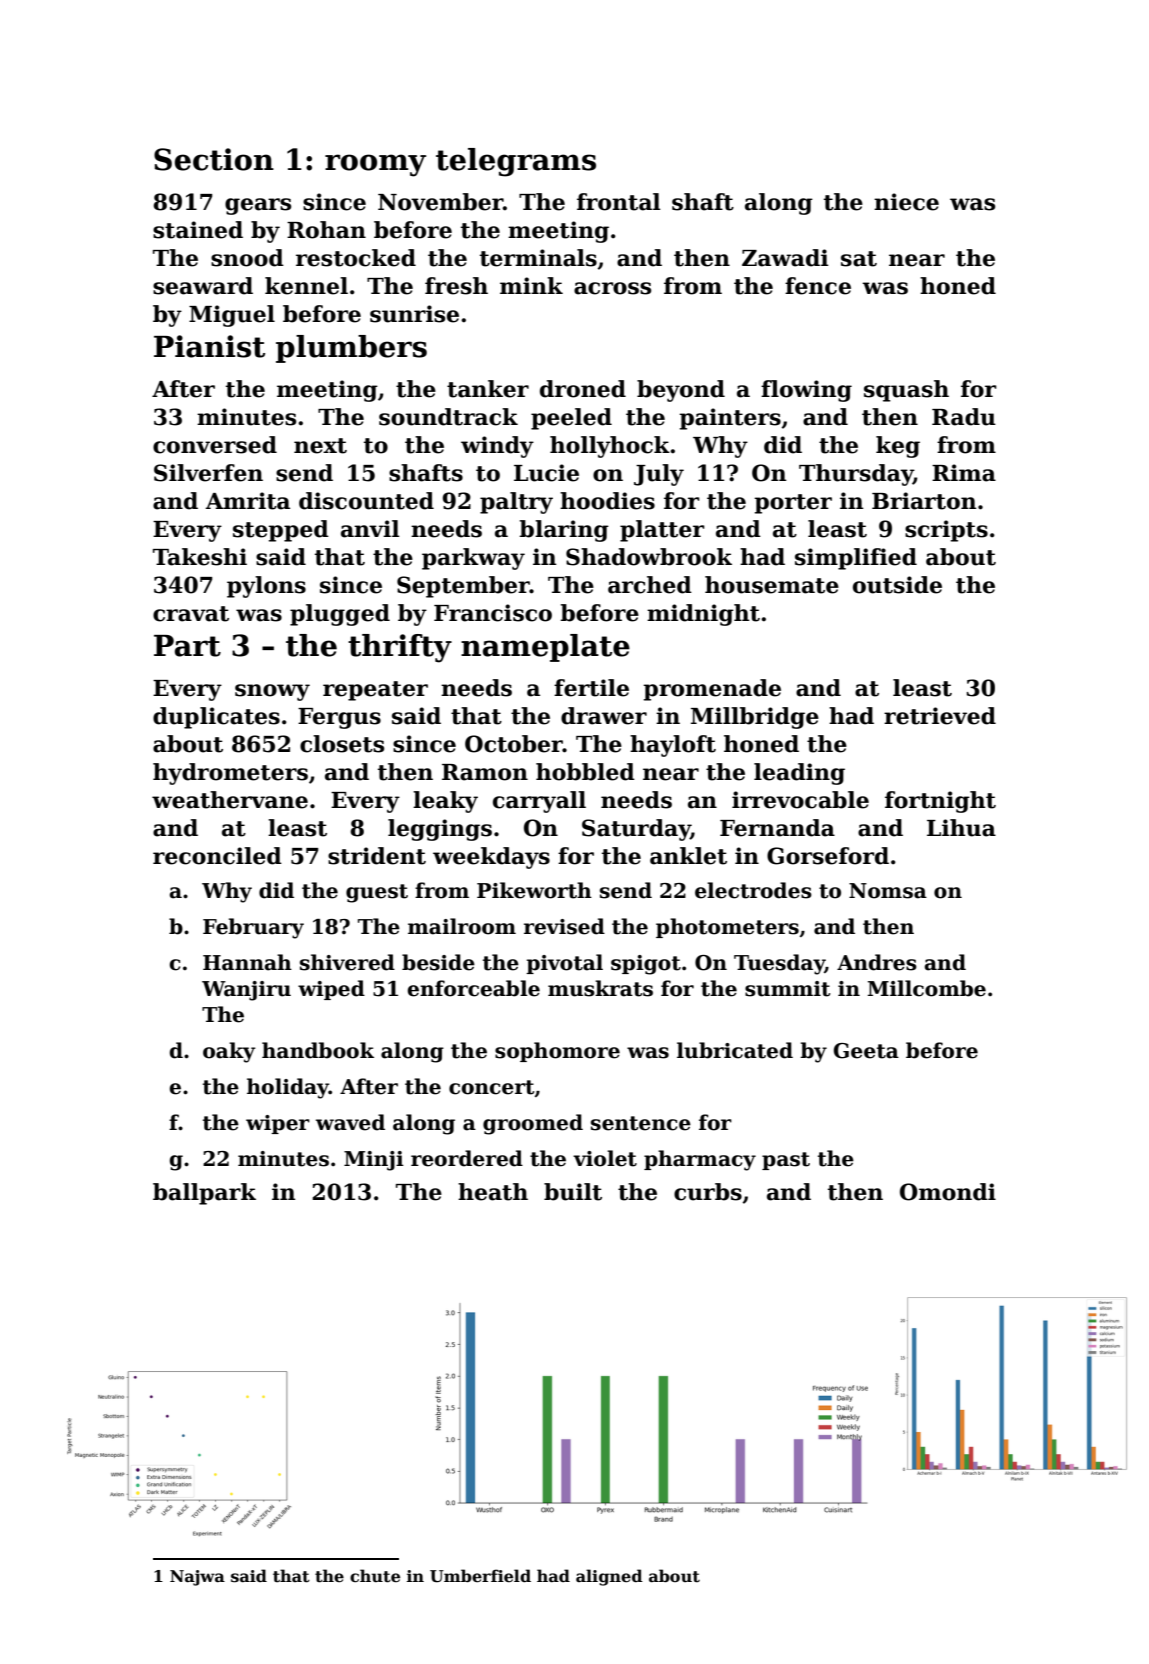 This page has height=1664, width=1149. Describe the element at coordinates (906, 202) in the page. I see `niece` at that location.
